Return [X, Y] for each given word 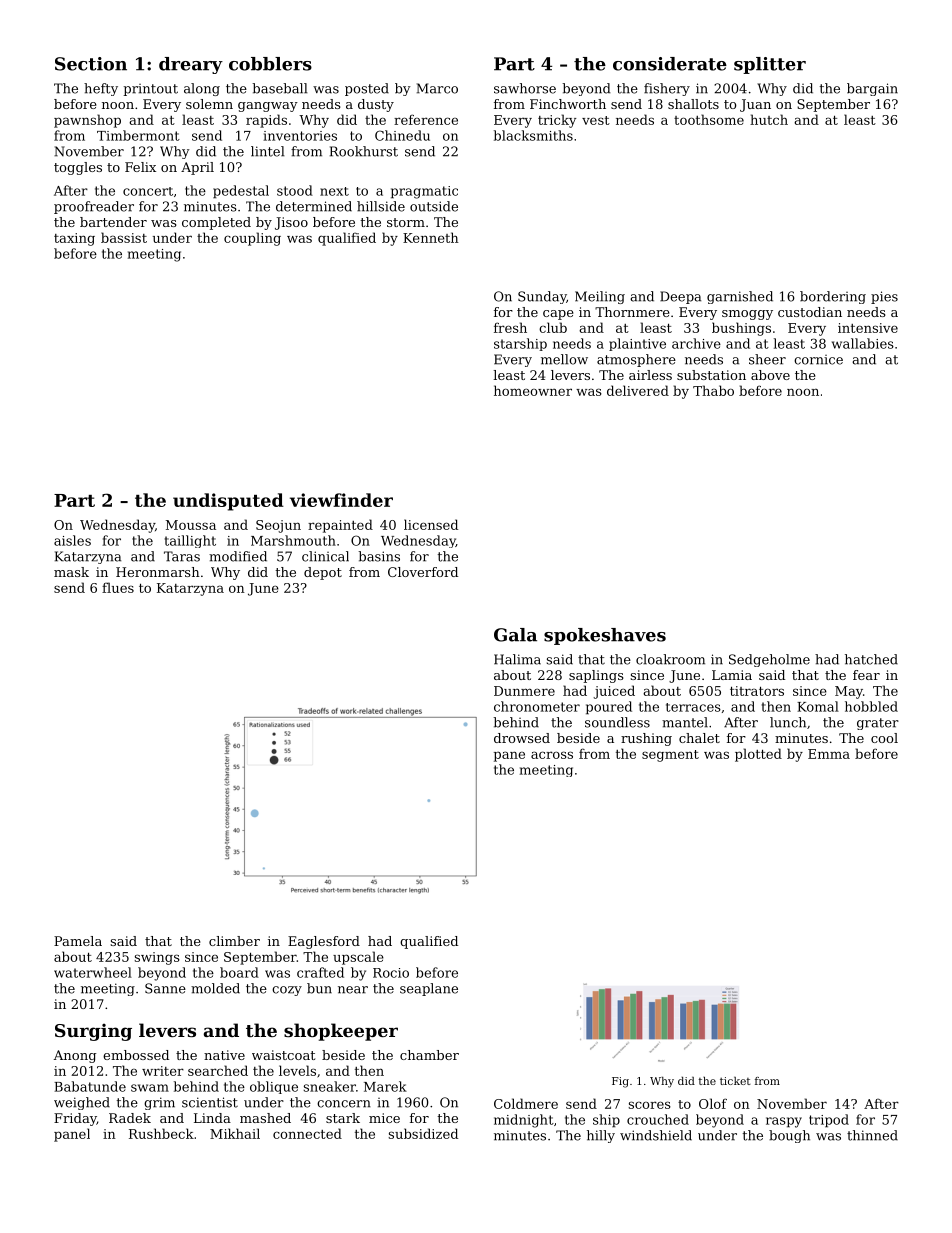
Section [91, 64]
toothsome [709, 119]
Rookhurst [364, 151]
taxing [74, 239]
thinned [872, 1135]
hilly [601, 1136]
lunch [788, 722]
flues [118, 587]
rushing [646, 739]
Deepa [680, 297]
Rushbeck [161, 1133]
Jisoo [291, 223]
